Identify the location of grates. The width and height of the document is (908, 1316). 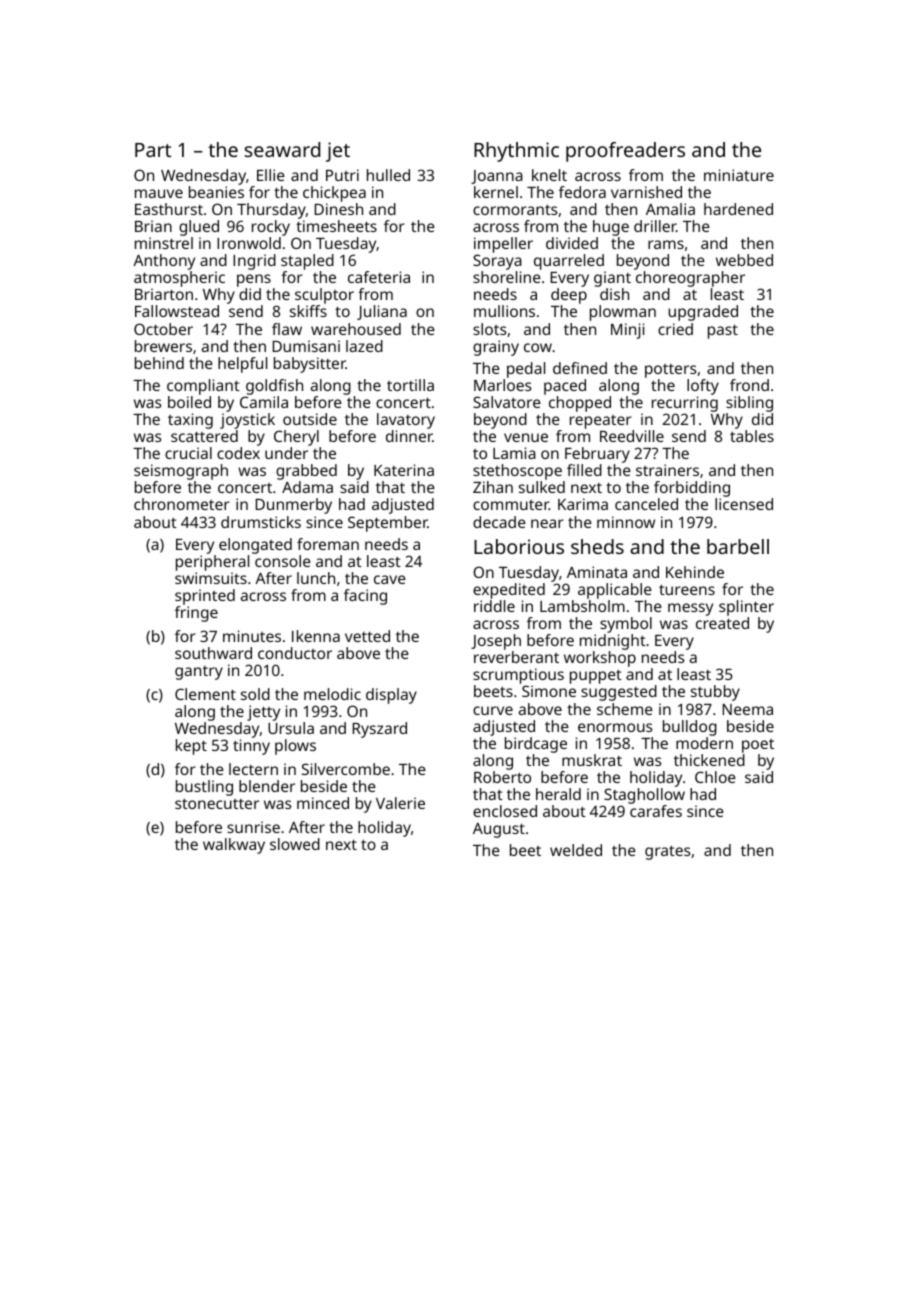
(667, 852).
